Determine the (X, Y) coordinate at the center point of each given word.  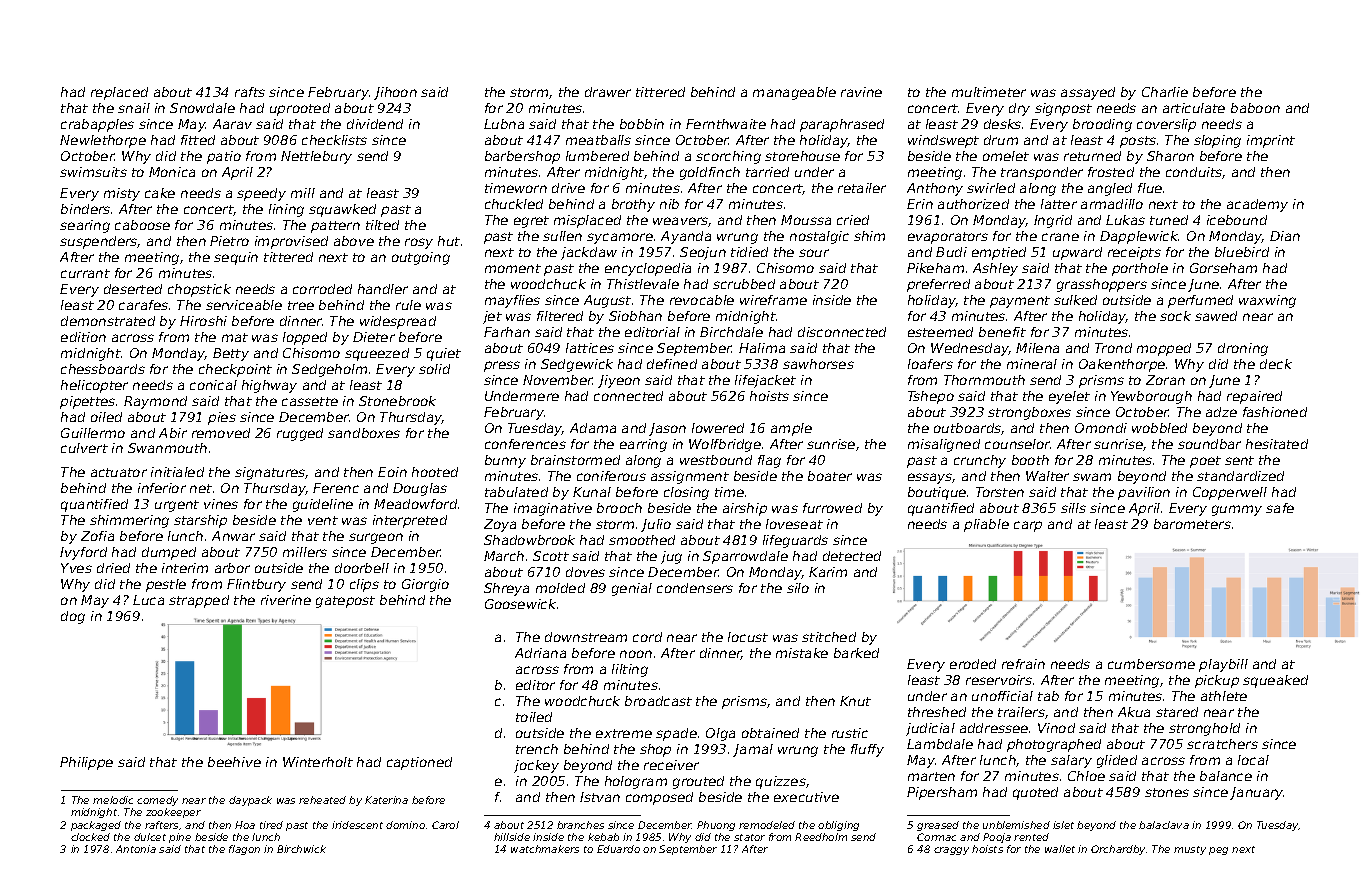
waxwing (1267, 301)
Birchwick (301, 849)
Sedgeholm (329, 370)
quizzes (781, 782)
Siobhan (635, 316)
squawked (342, 210)
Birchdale (731, 332)
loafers (930, 364)
